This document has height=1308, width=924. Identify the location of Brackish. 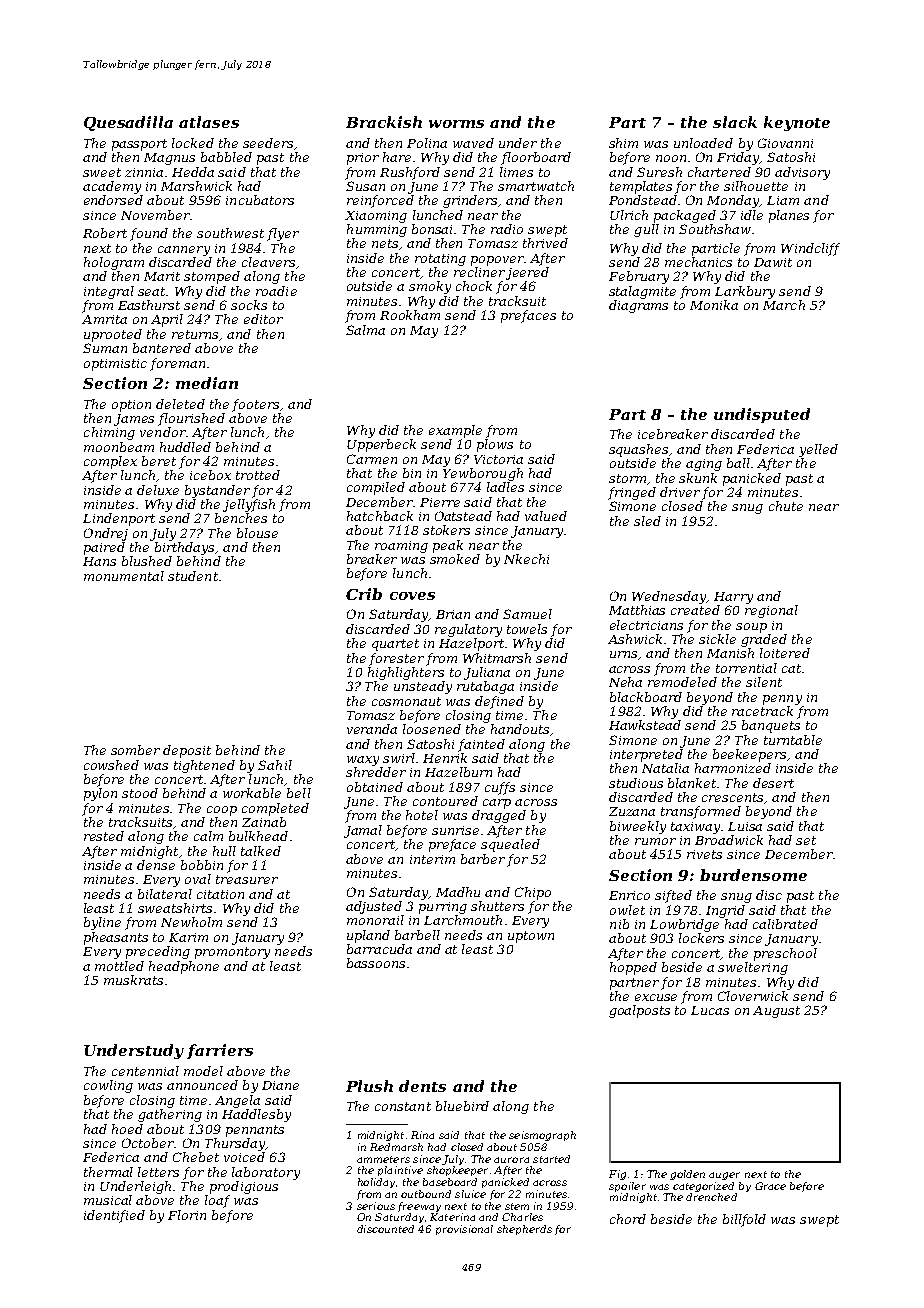
(384, 122).
